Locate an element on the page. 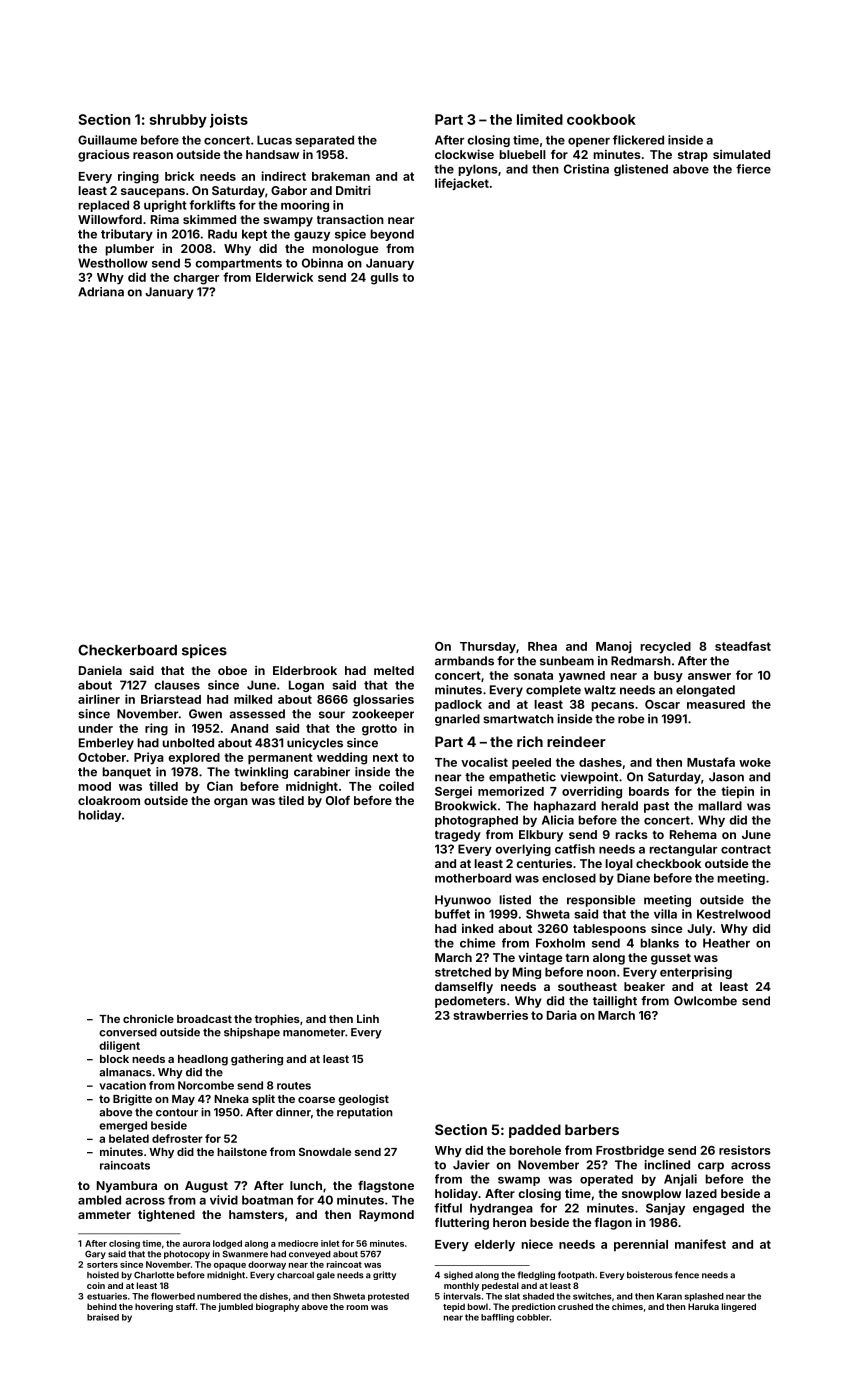  intervals is located at coordinates (462, 1296).
